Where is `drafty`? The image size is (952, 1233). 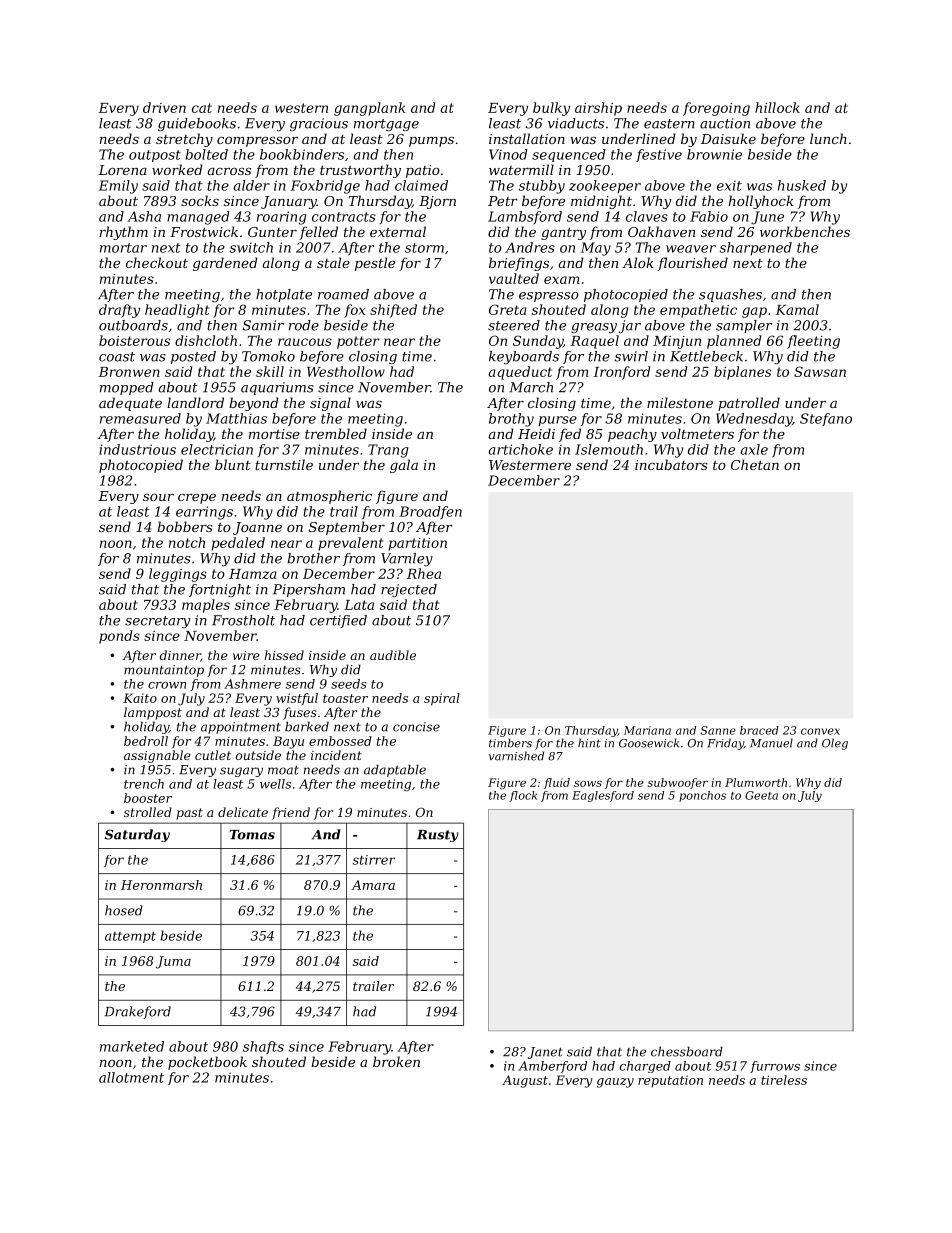 drafty is located at coordinates (119, 311).
